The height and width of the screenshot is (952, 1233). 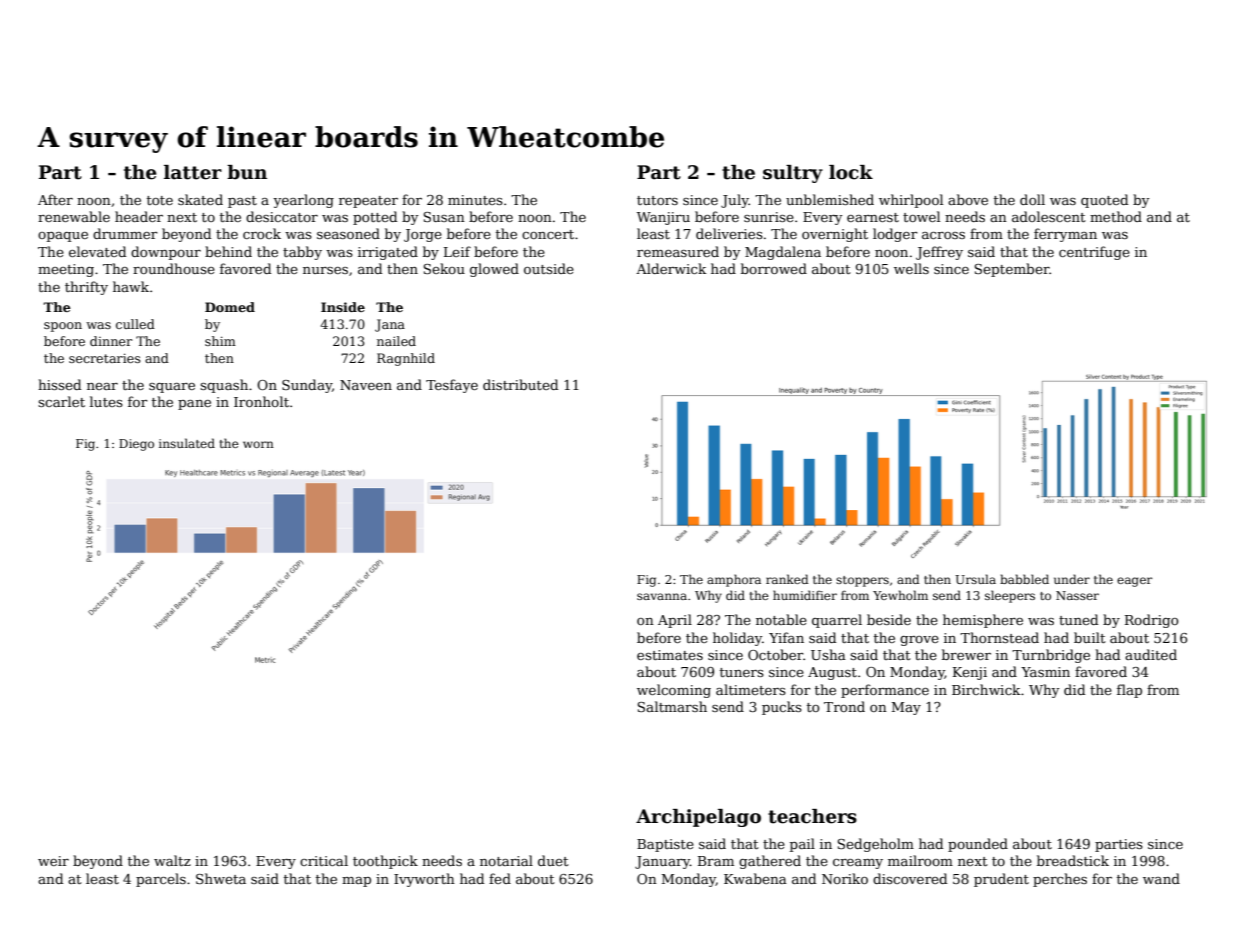 I want to click on weir, so click(x=53, y=861).
